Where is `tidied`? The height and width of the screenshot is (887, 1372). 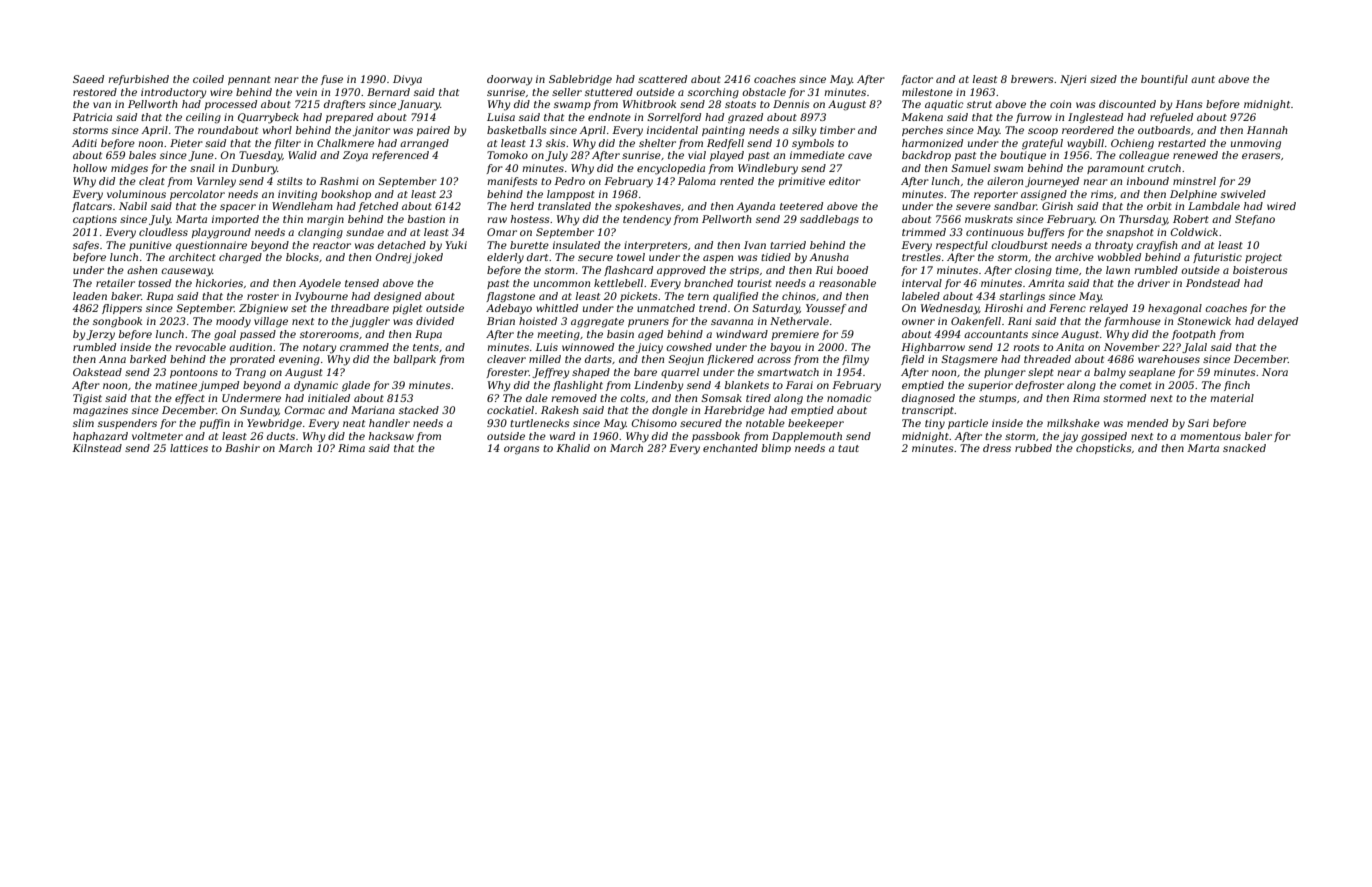 tidied is located at coordinates (776, 257).
